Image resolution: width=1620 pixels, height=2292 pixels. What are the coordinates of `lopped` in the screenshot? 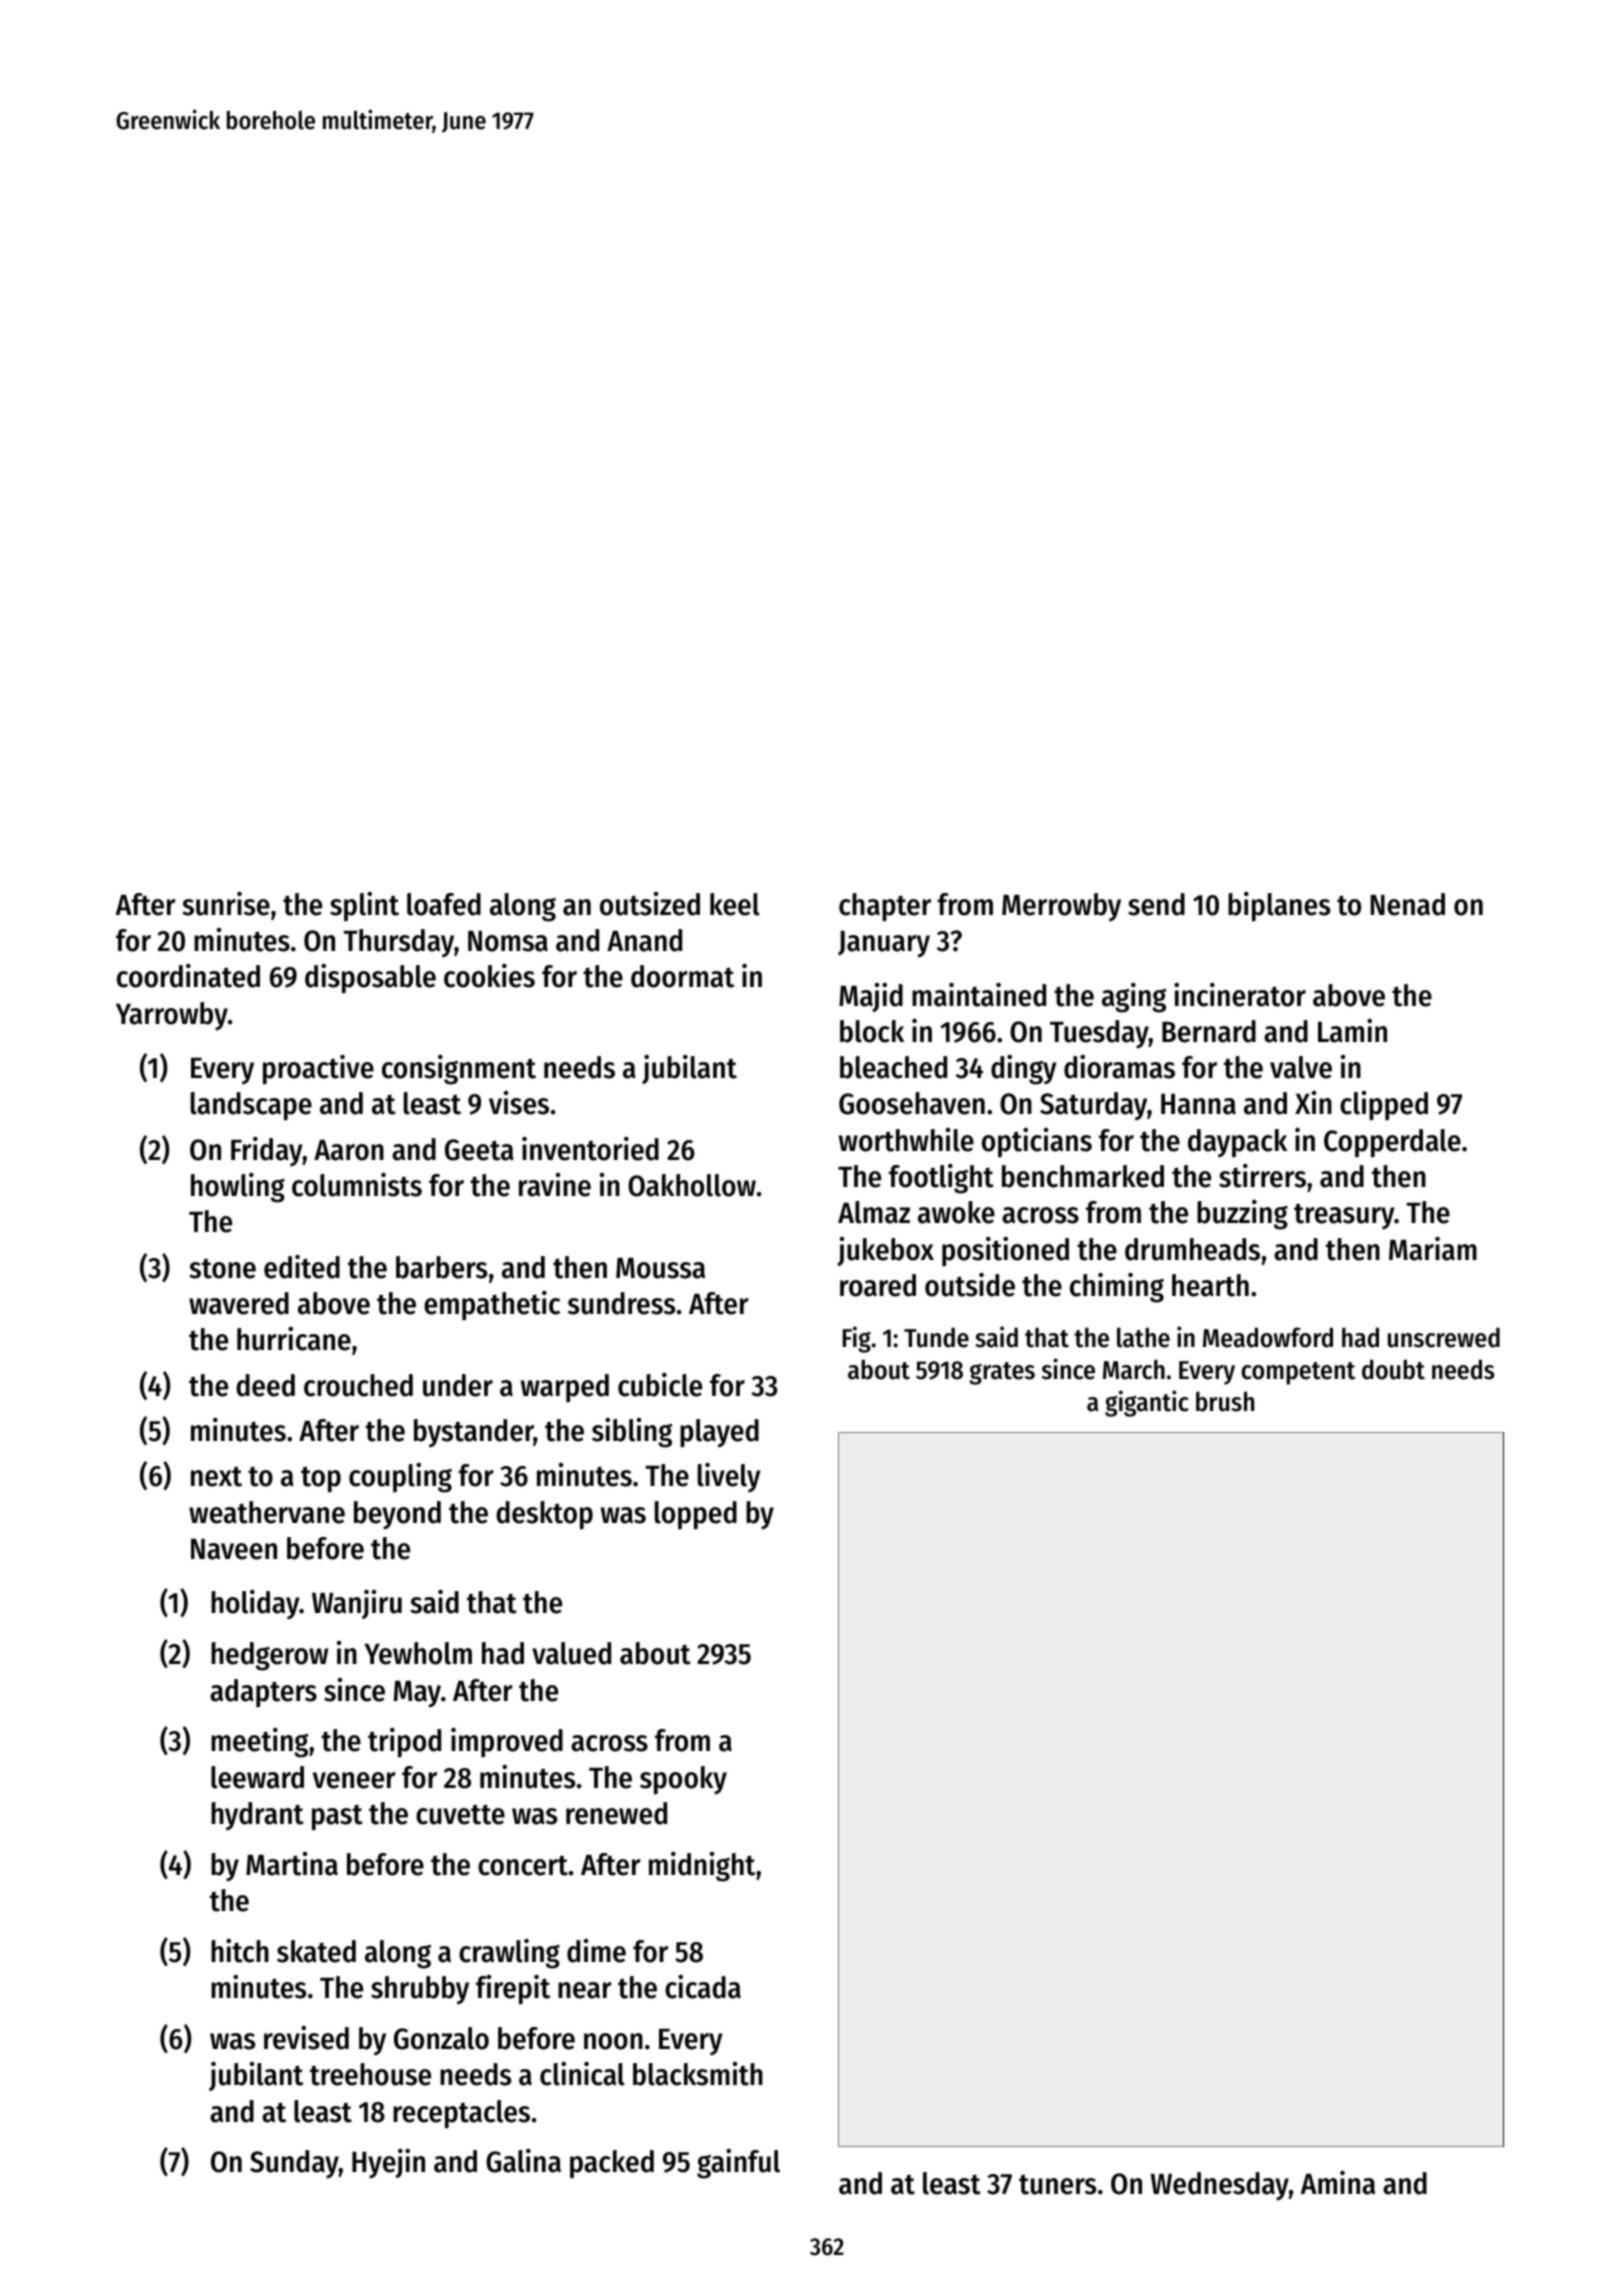 It's located at (696, 1515).
